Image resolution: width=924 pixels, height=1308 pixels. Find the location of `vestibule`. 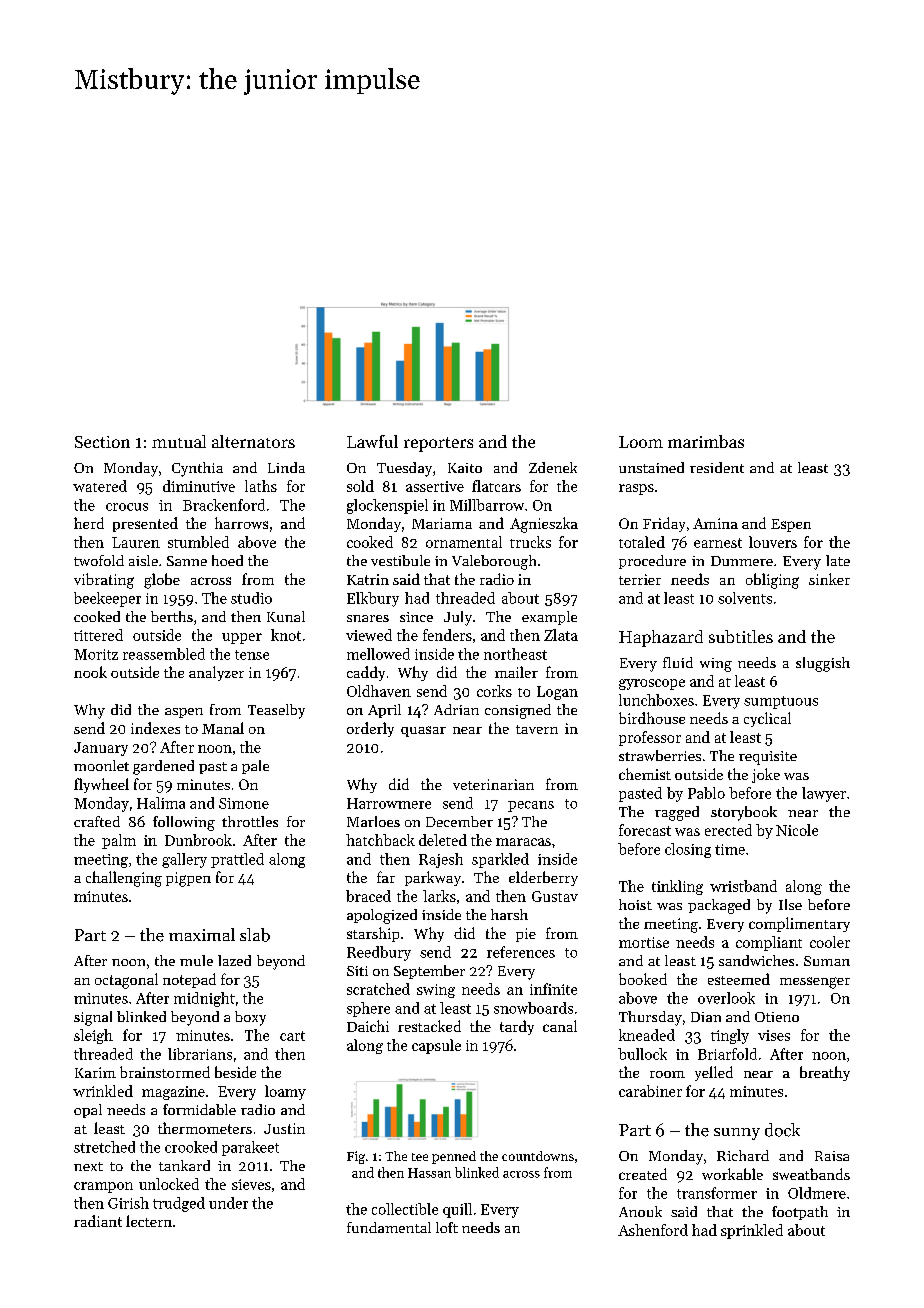

vestibule is located at coordinates (400, 560).
